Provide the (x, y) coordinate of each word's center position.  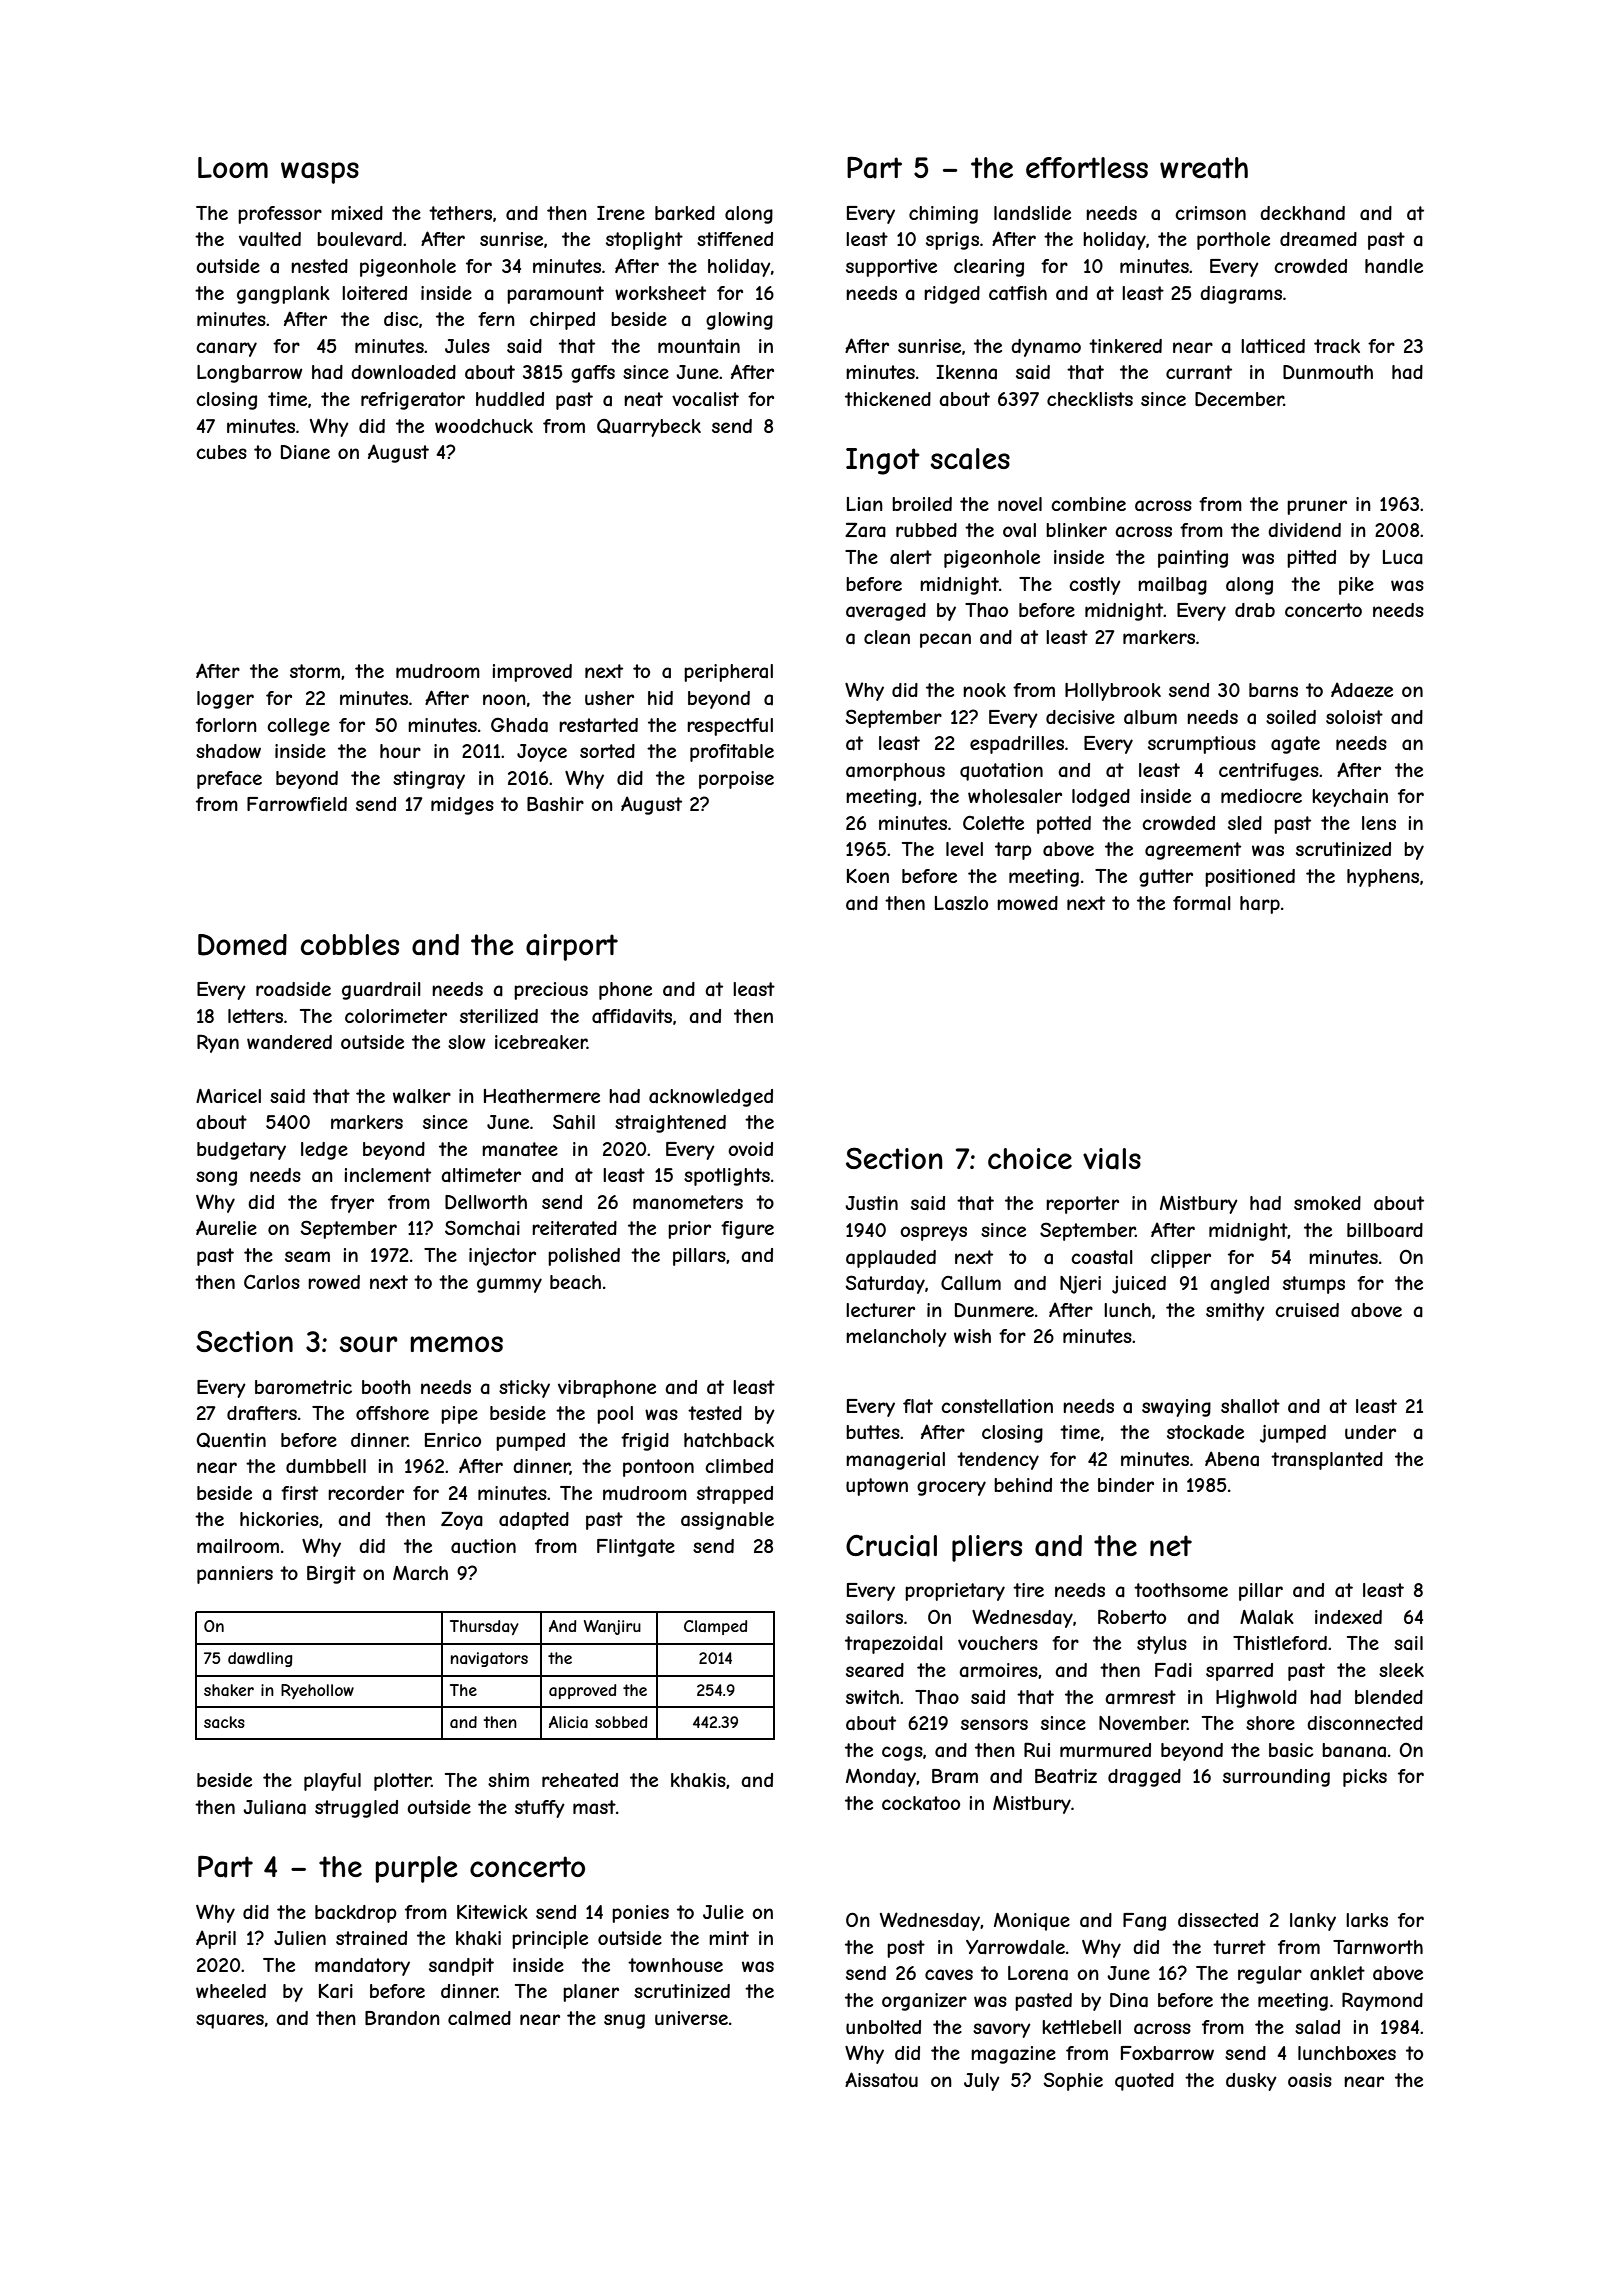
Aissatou (881, 2079)
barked (685, 213)
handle (1394, 266)
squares (230, 2021)
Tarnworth (1378, 1947)
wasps (320, 173)
